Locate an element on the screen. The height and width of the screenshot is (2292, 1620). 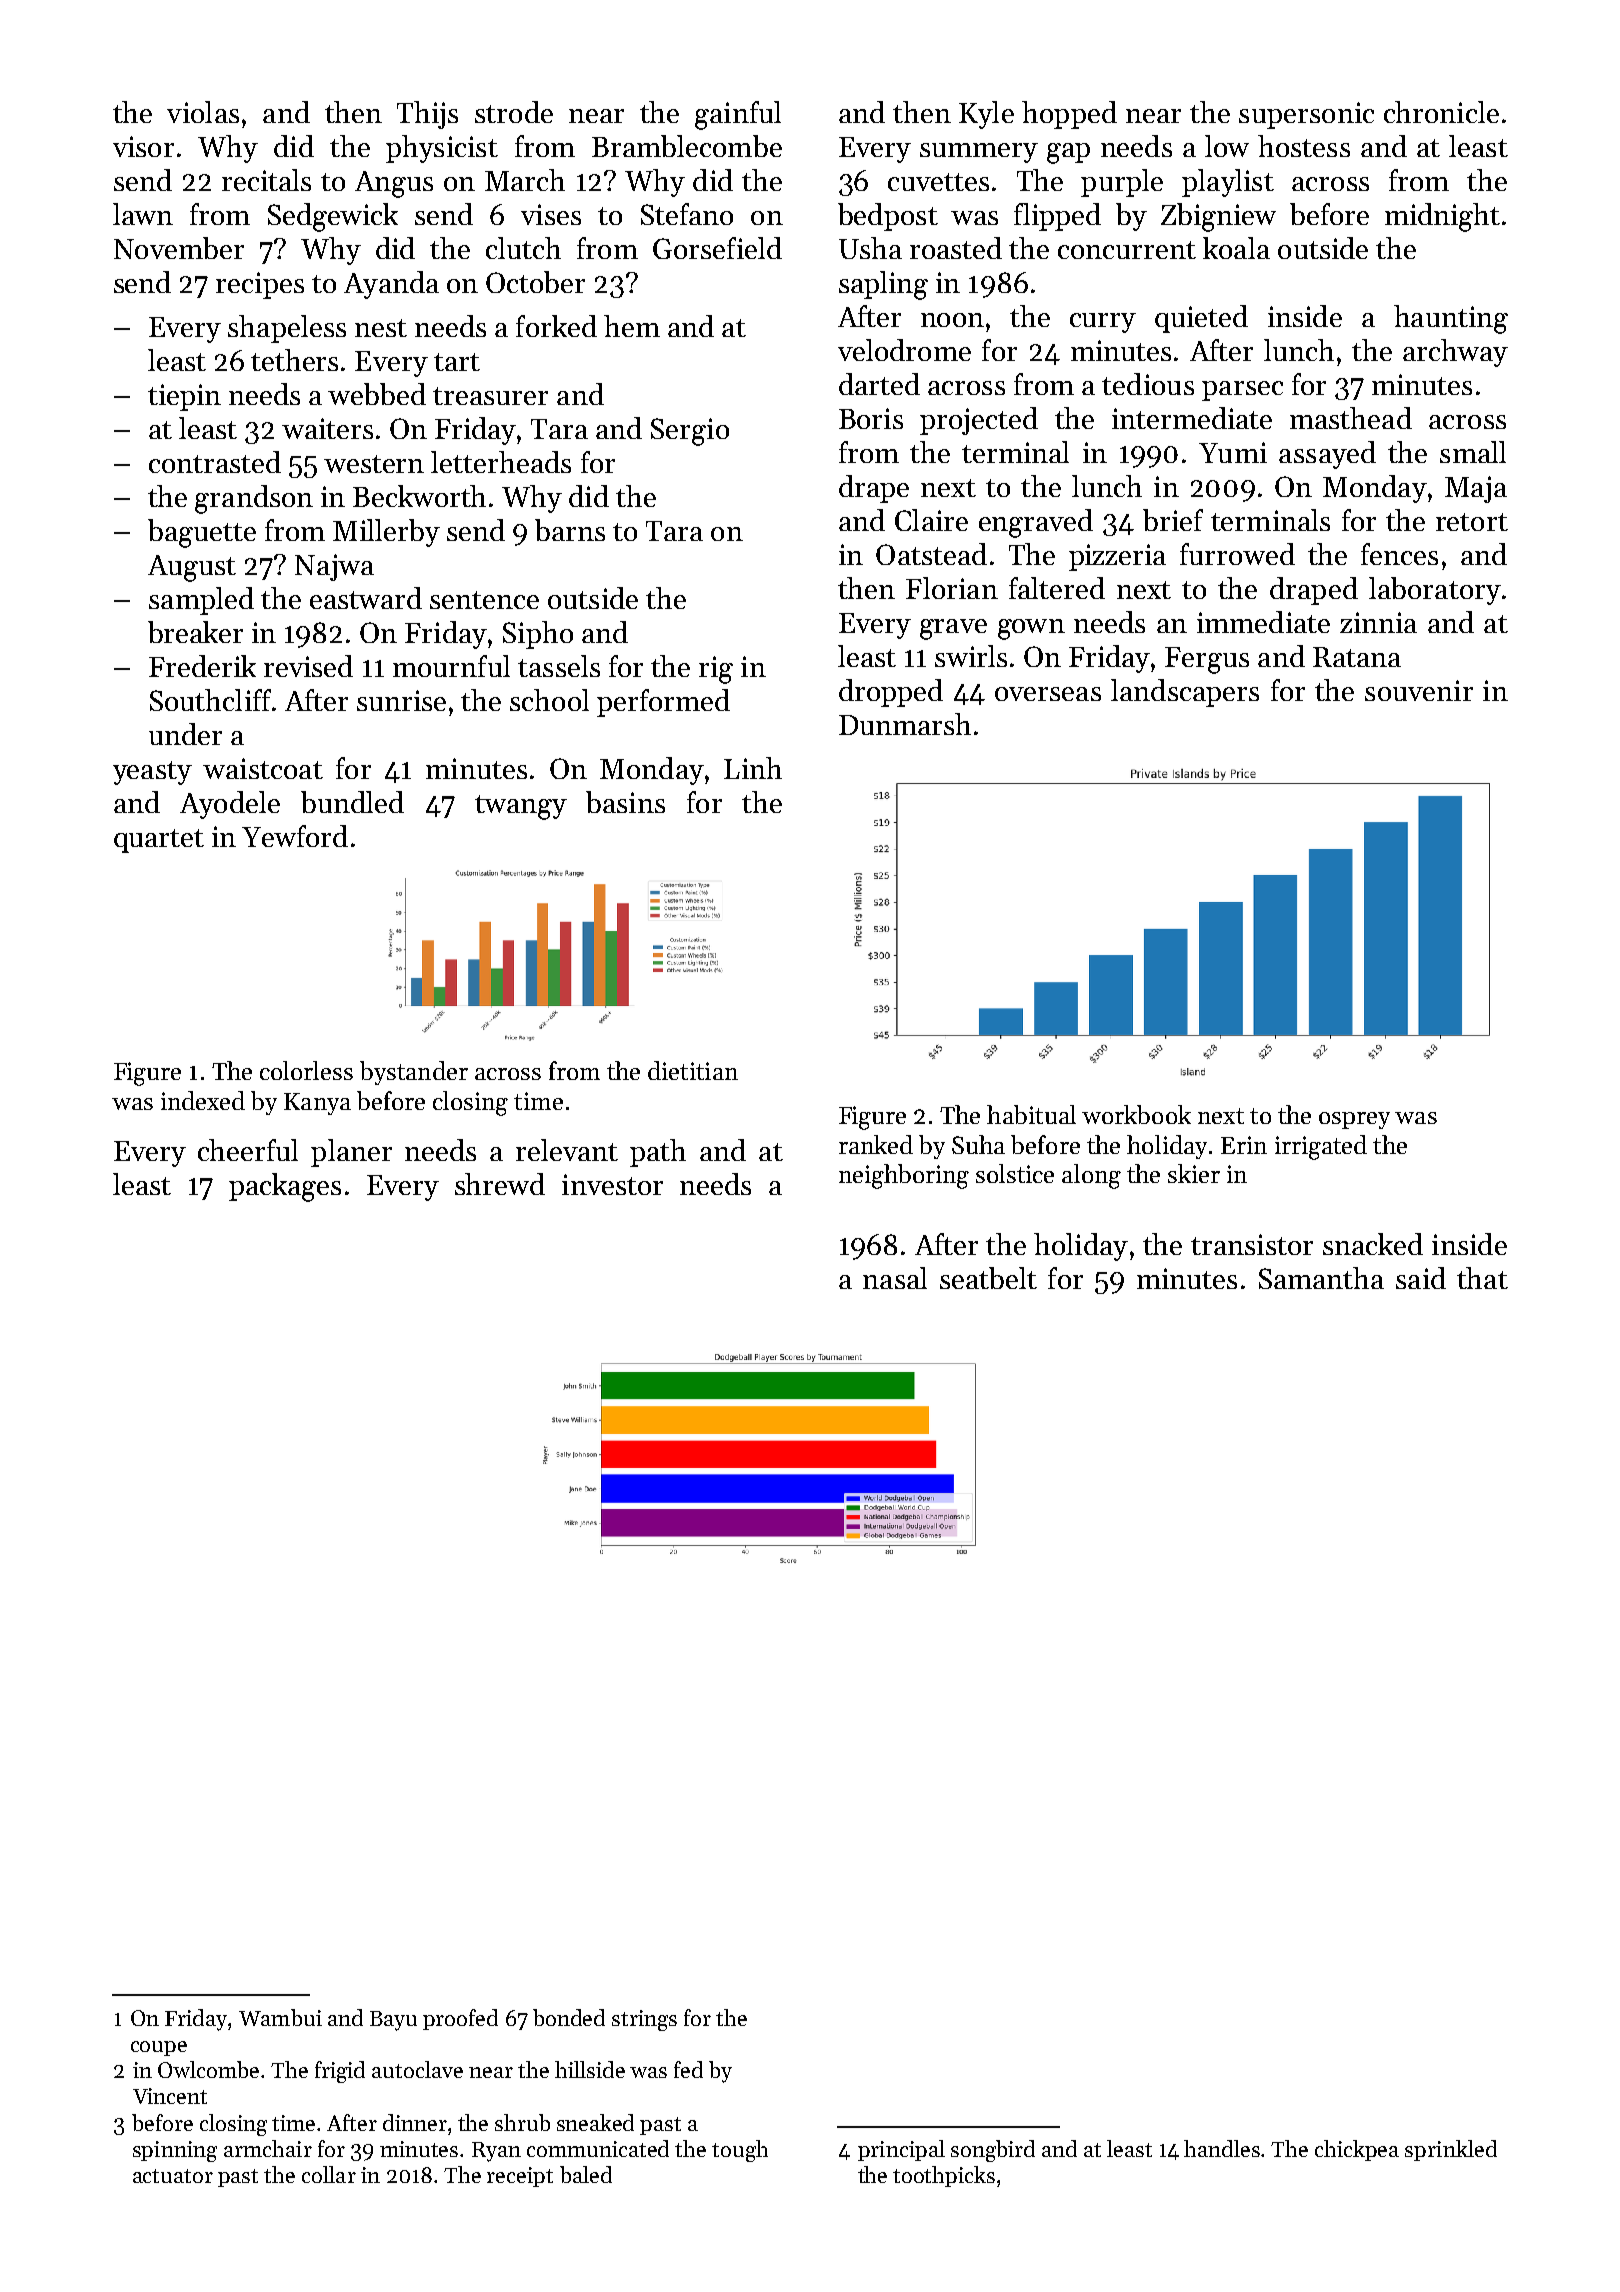
chronicle is located at coordinates (1441, 112).
